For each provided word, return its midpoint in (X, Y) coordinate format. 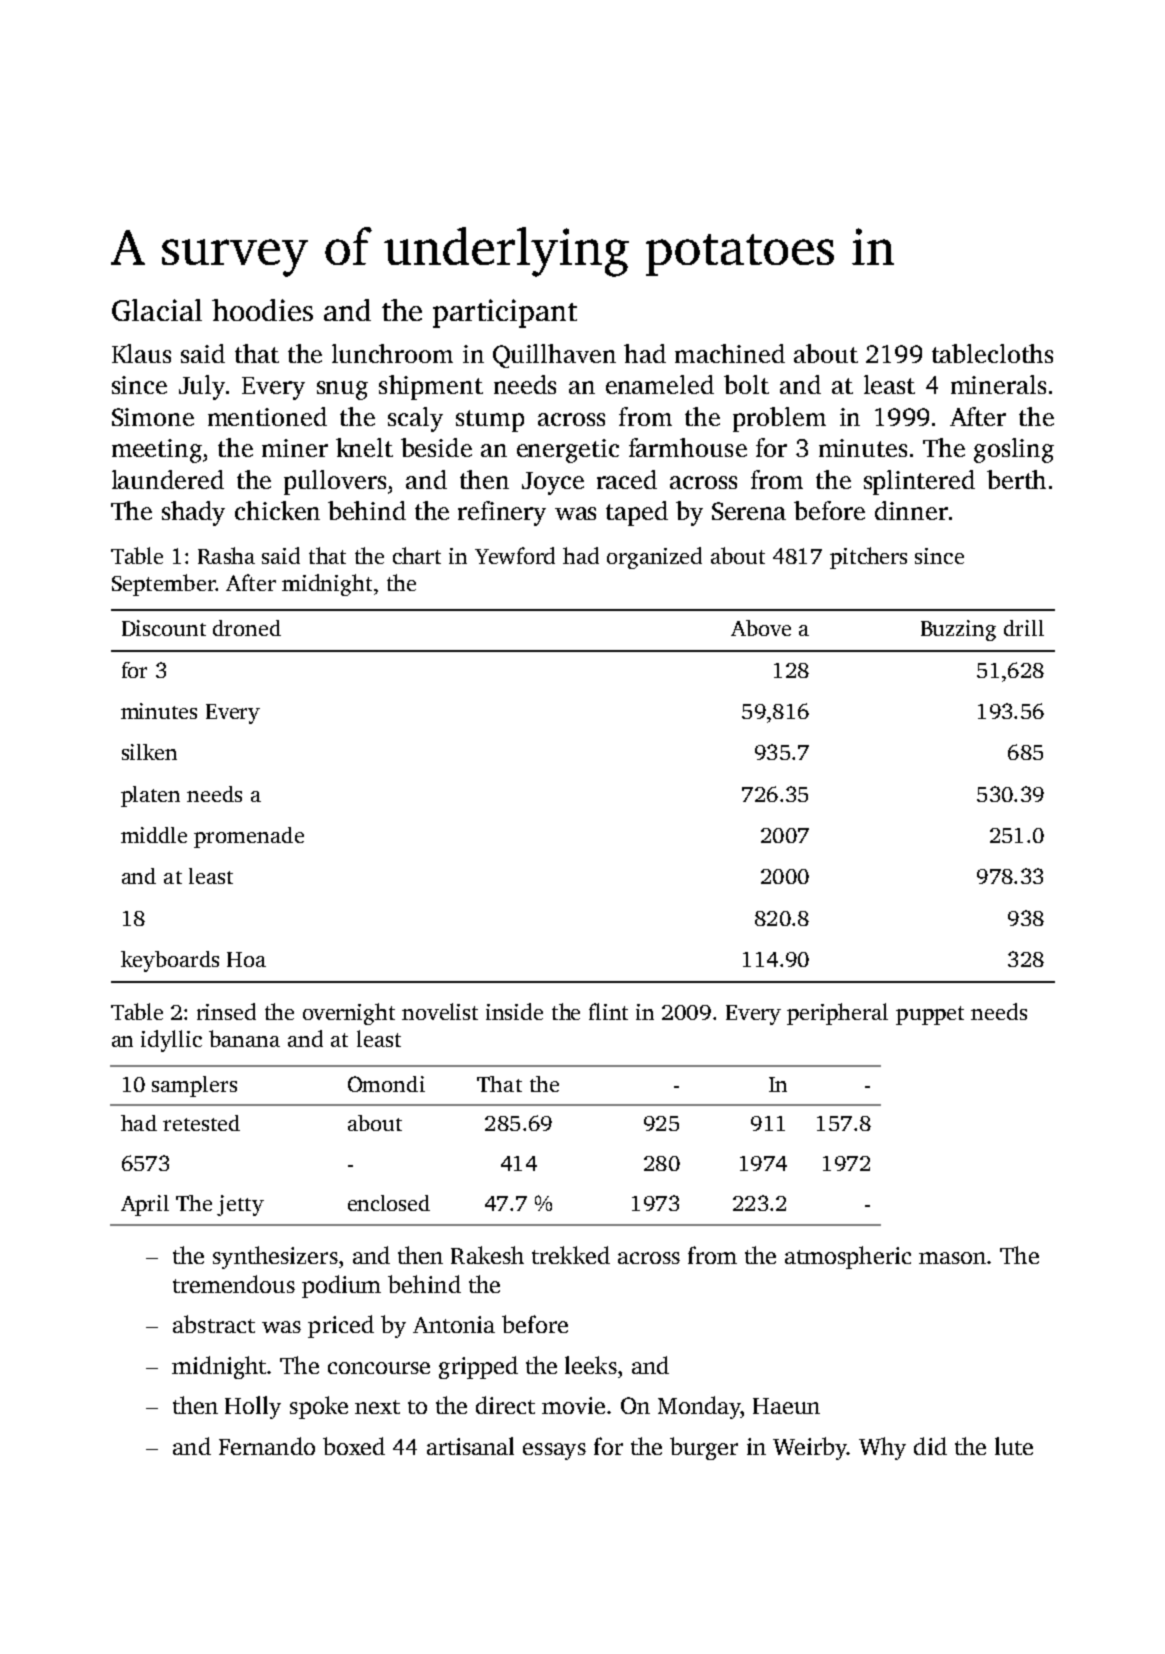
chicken (277, 510)
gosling (1014, 450)
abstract (214, 1324)
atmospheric (848, 1257)
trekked (571, 1255)
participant (505, 313)
